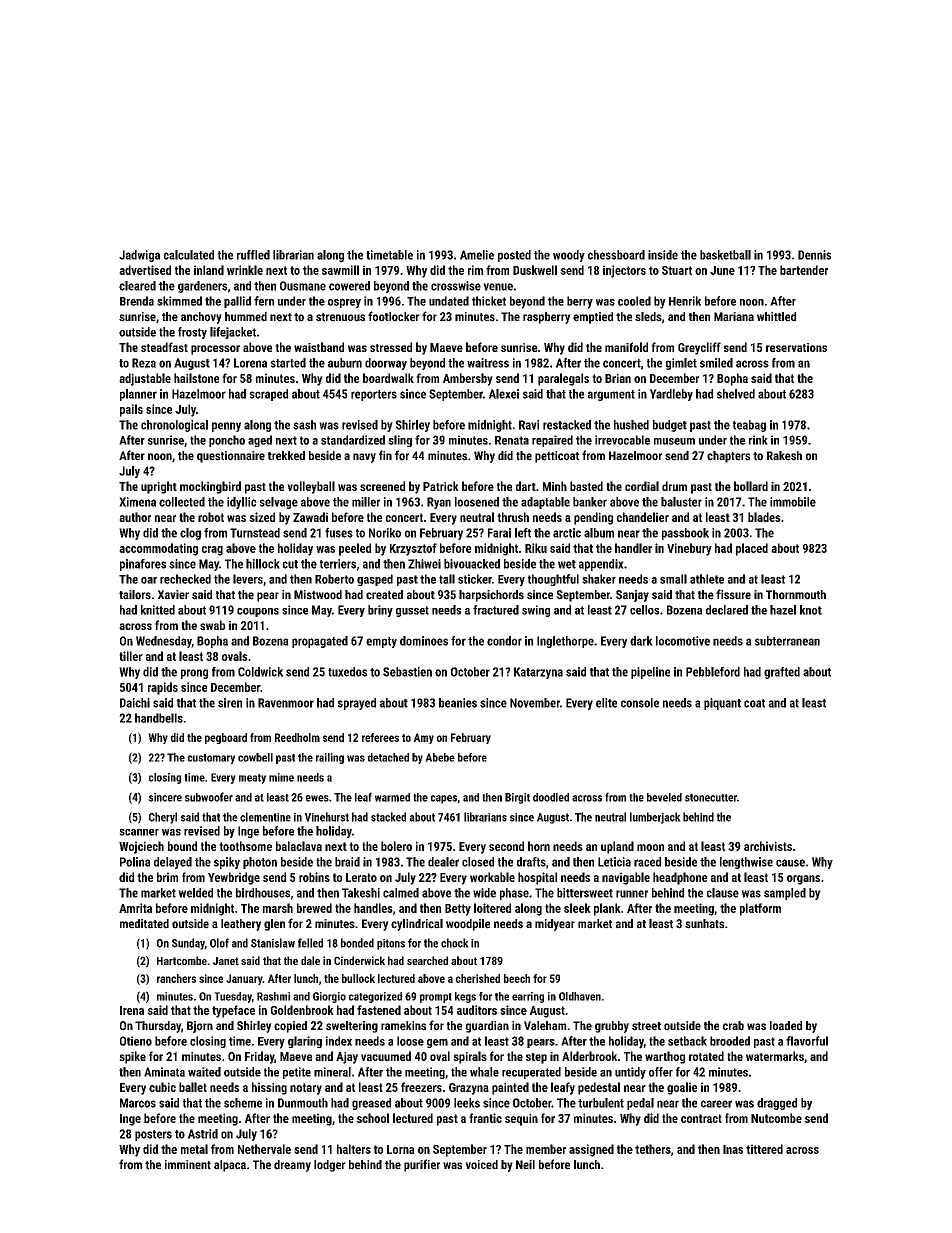 The height and width of the screenshot is (1233, 952). Describe the element at coordinates (653, 1149) in the screenshot. I see `tethers` at that location.
